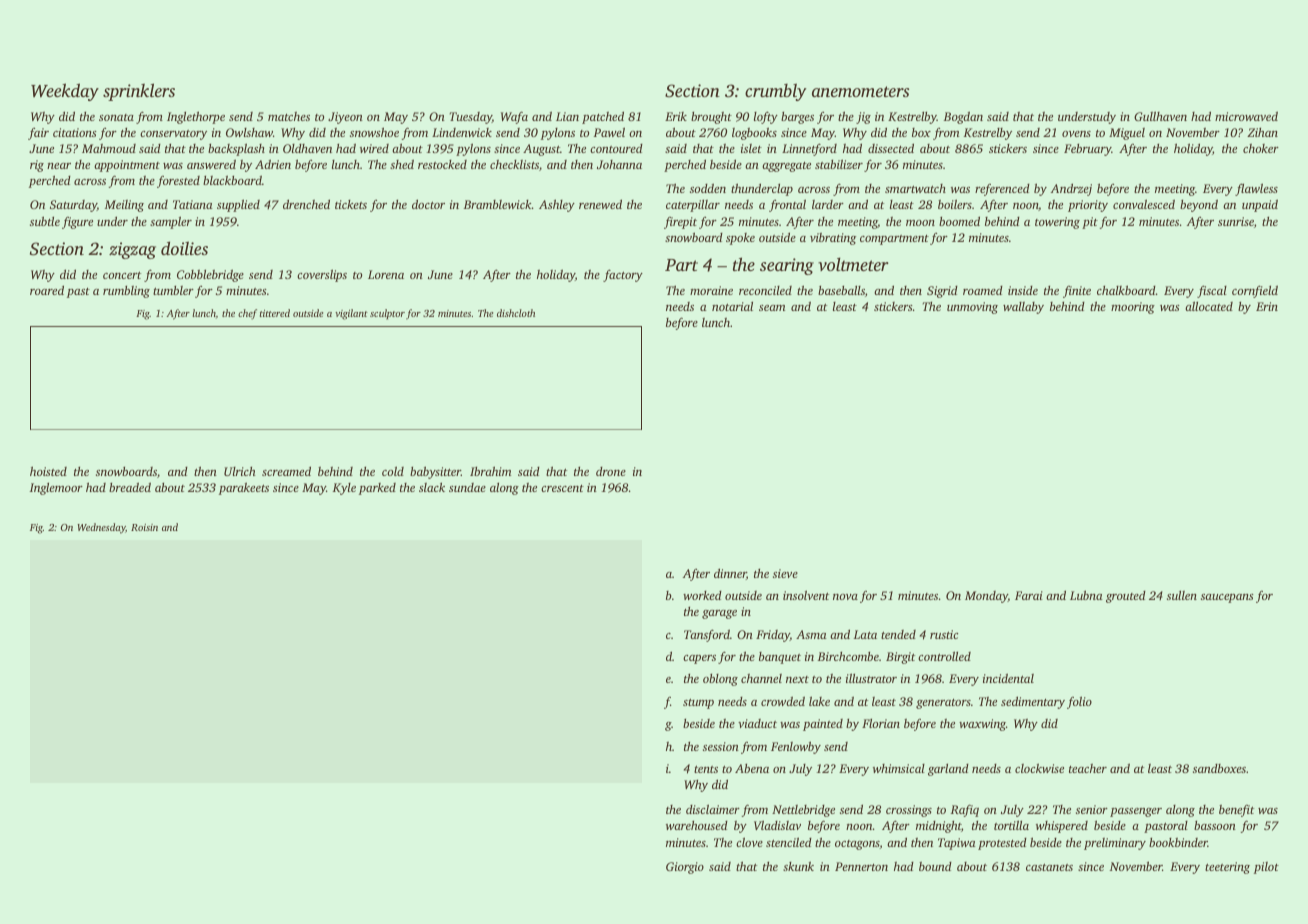  What do you see at coordinates (1236, 221) in the screenshot?
I see `sunrise` at bounding box center [1236, 221].
